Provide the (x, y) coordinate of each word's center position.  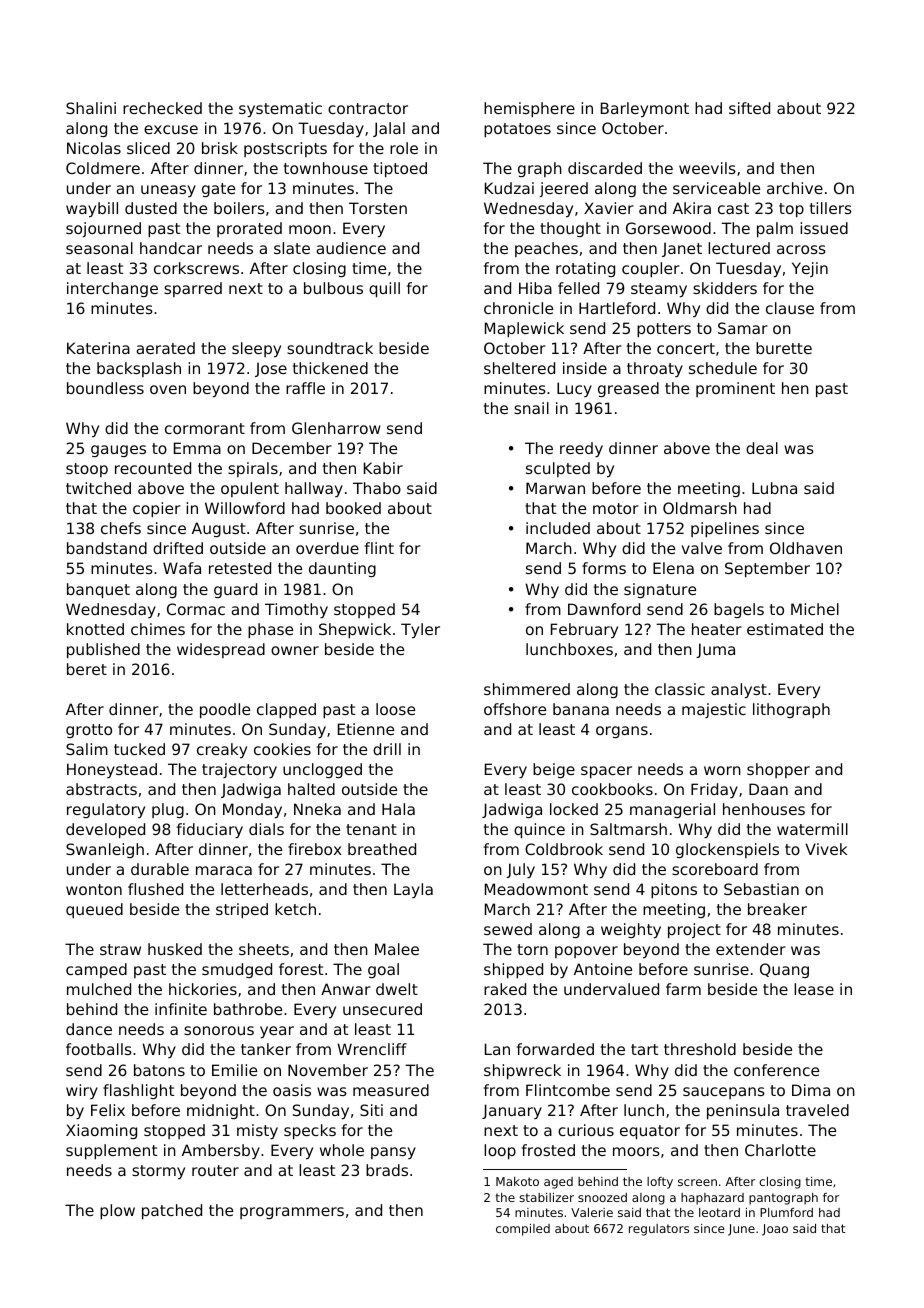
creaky (222, 750)
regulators (659, 1230)
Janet (682, 249)
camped (96, 970)
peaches (546, 249)
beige (554, 770)
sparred (193, 289)
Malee (397, 949)
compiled (523, 1230)
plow (117, 1211)
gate (218, 190)
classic (680, 689)
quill (384, 289)
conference (776, 1070)
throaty (655, 369)
